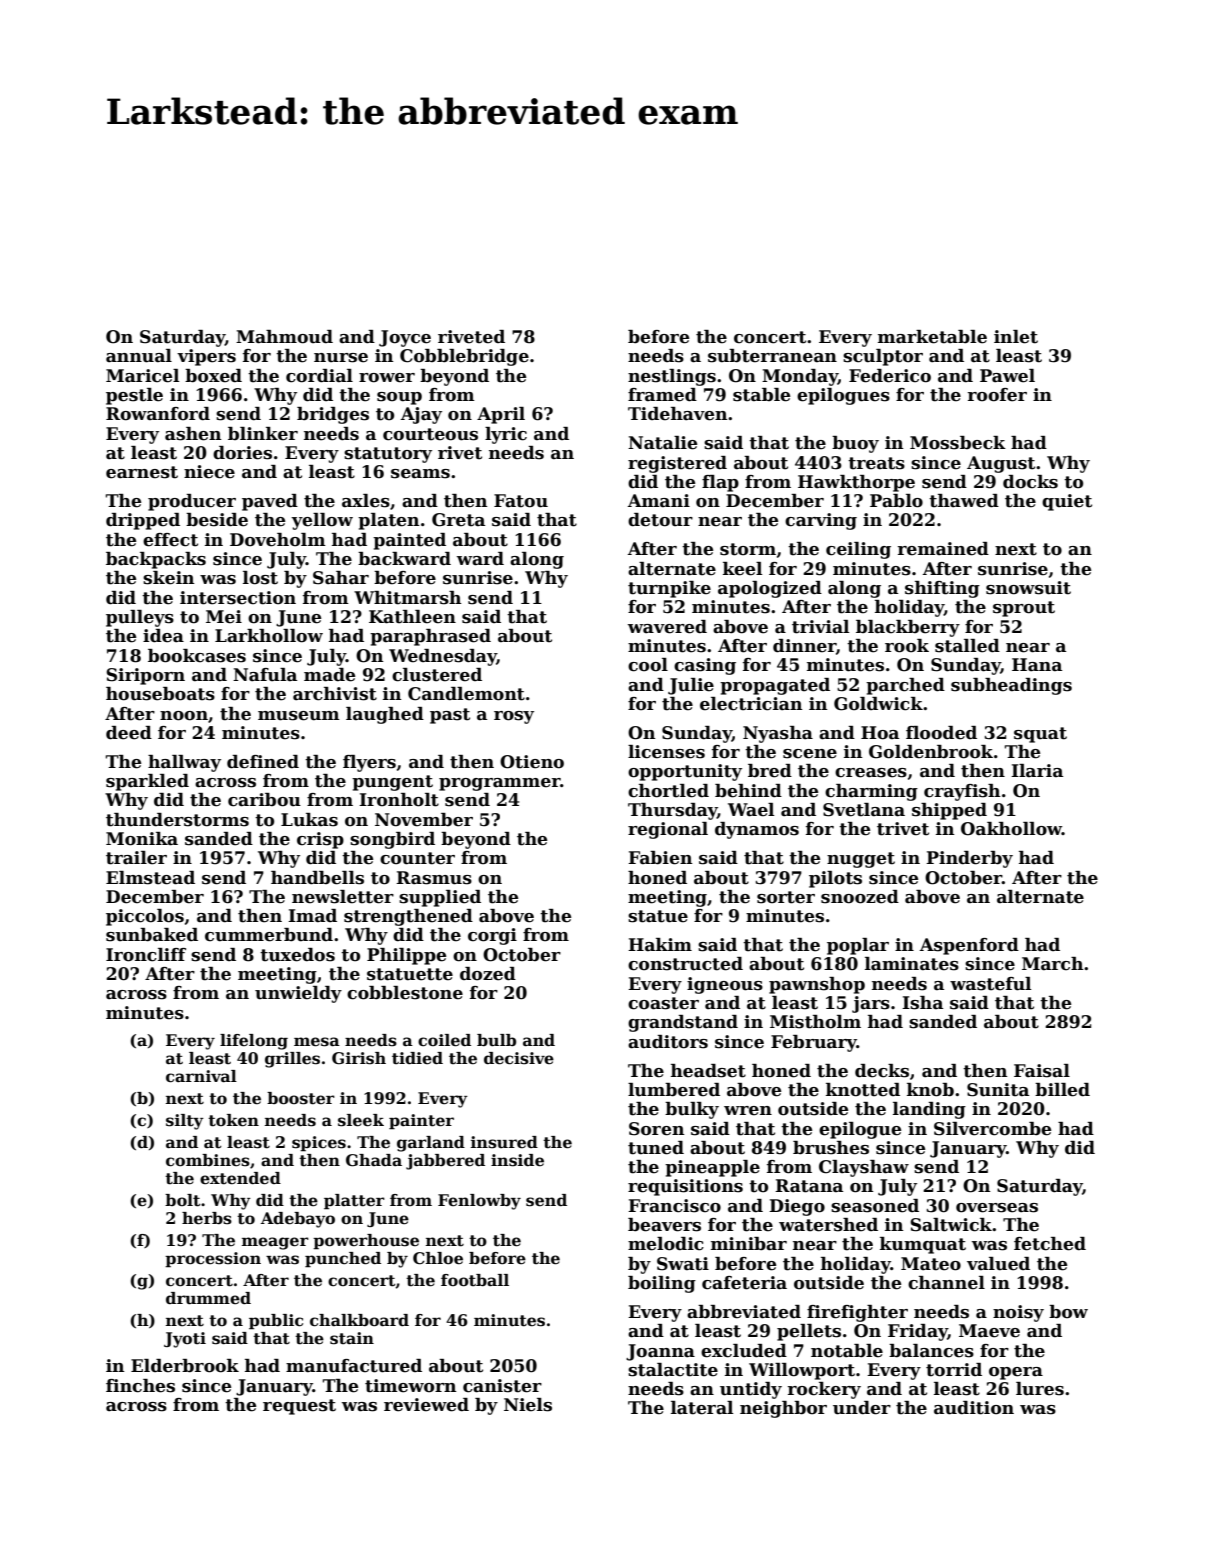 This page has height=1560, width=1206. What do you see at coordinates (146, 955) in the page?
I see `Ironcliff` at bounding box center [146, 955].
